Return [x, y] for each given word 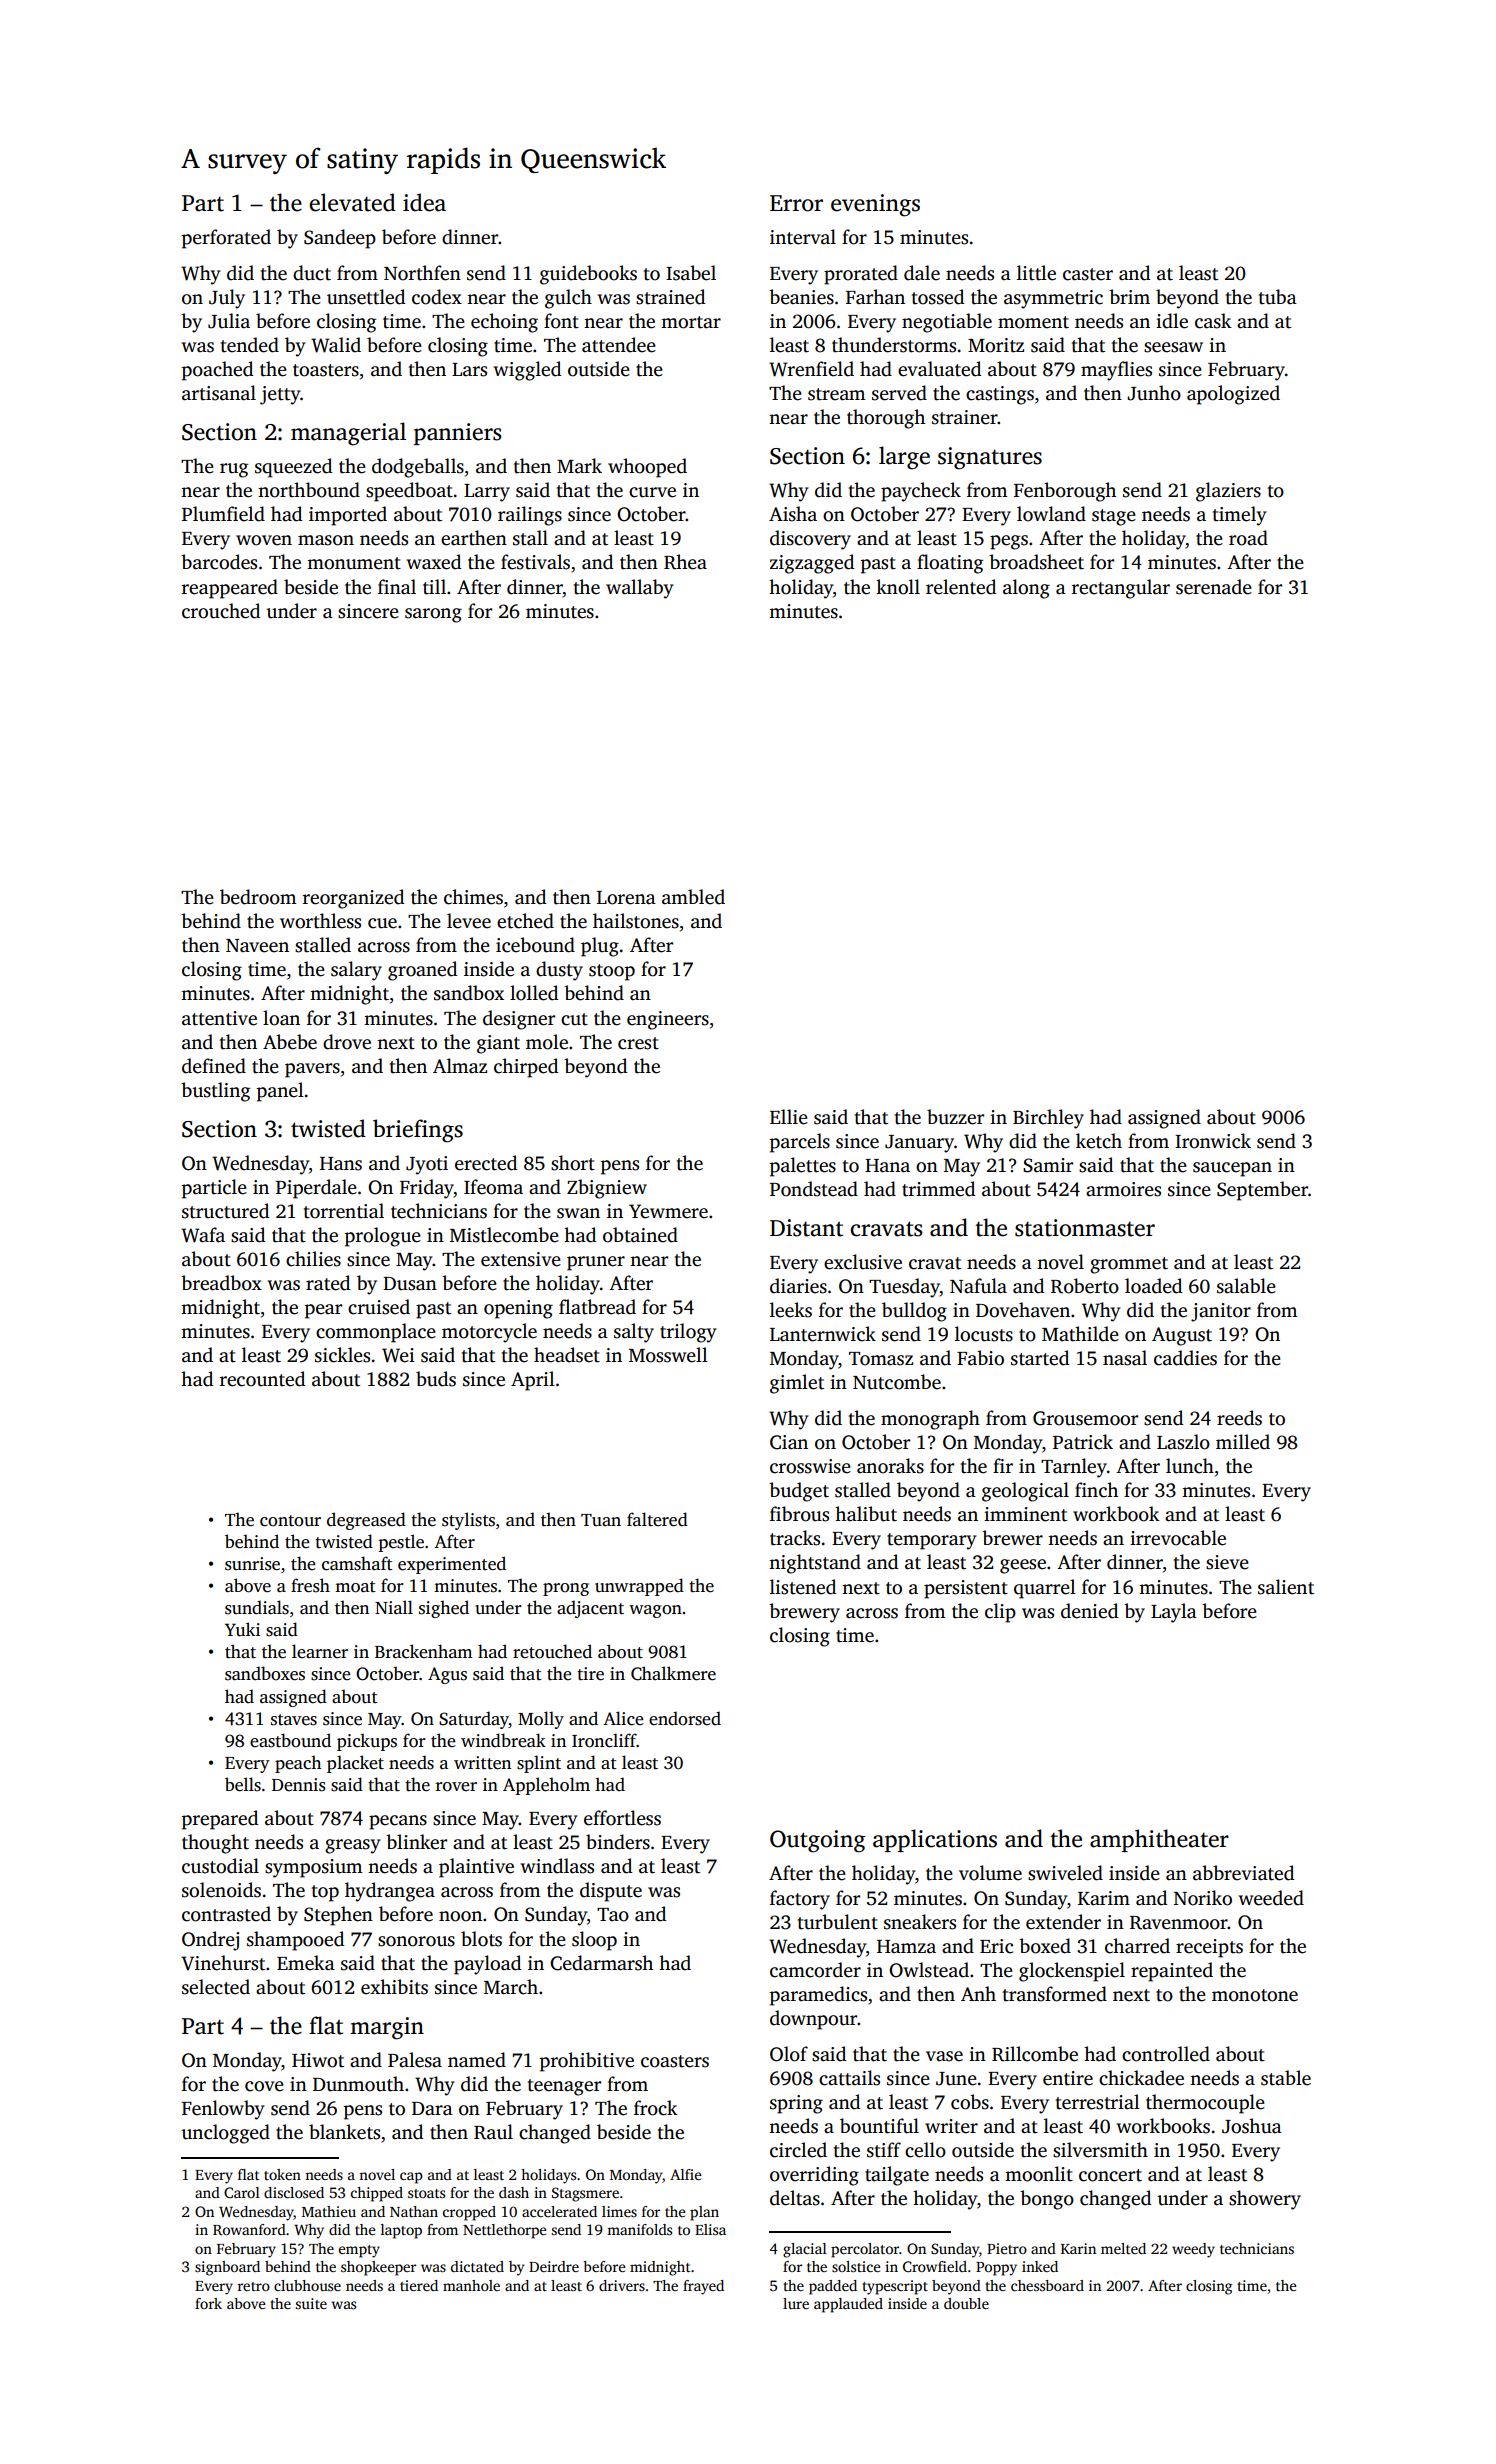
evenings [875, 205]
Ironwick [1213, 1141]
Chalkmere [673, 1673]
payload [487, 1965]
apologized [1233, 395]
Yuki [242, 1629]
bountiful [879, 2126]
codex [437, 297]
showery [1265, 2200]
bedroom [258, 897]
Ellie [789, 1117]
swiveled [1065, 1873]
